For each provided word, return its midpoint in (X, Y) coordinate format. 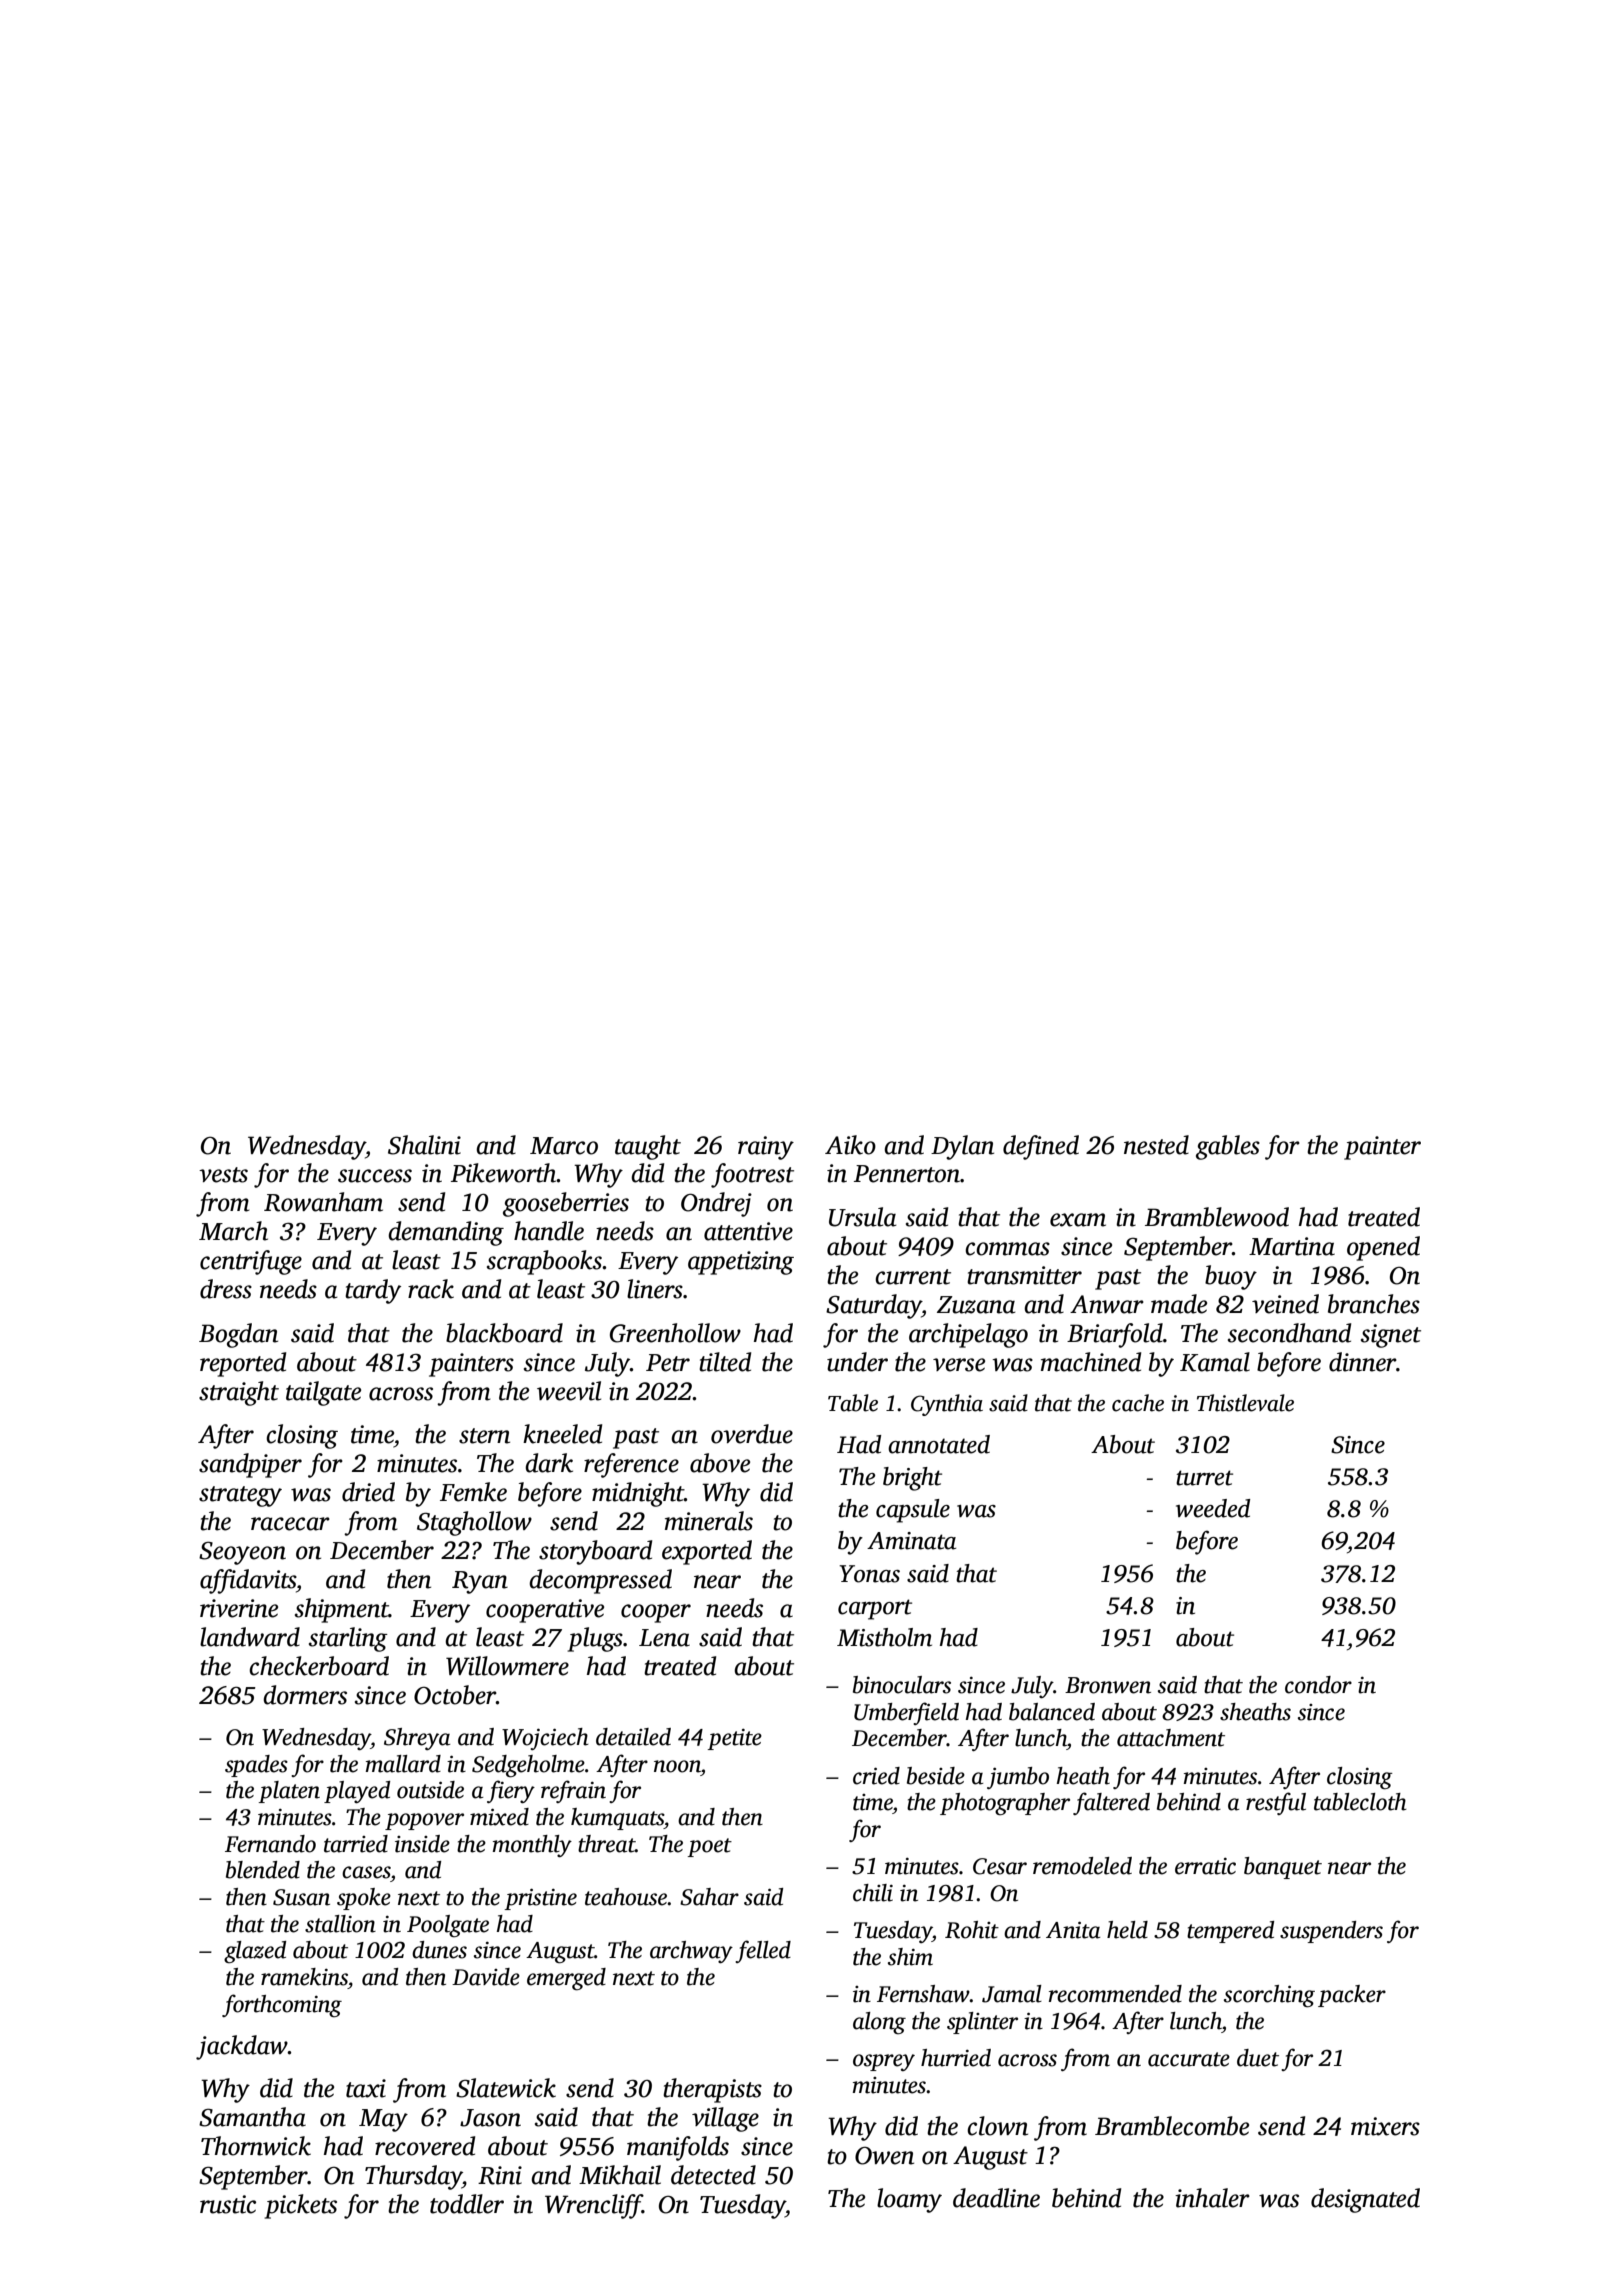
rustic (228, 2204)
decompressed (600, 1581)
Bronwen (1108, 1685)
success (375, 1176)
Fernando (270, 1844)
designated (1365, 2200)
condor (1318, 1685)
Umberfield (906, 1713)
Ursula (863, 1217)
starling (348, 1639)
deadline (996, 2198)
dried (368, 1492)
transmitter (1024, 1275)
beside (936, 1776)
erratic (1205, 1866)
